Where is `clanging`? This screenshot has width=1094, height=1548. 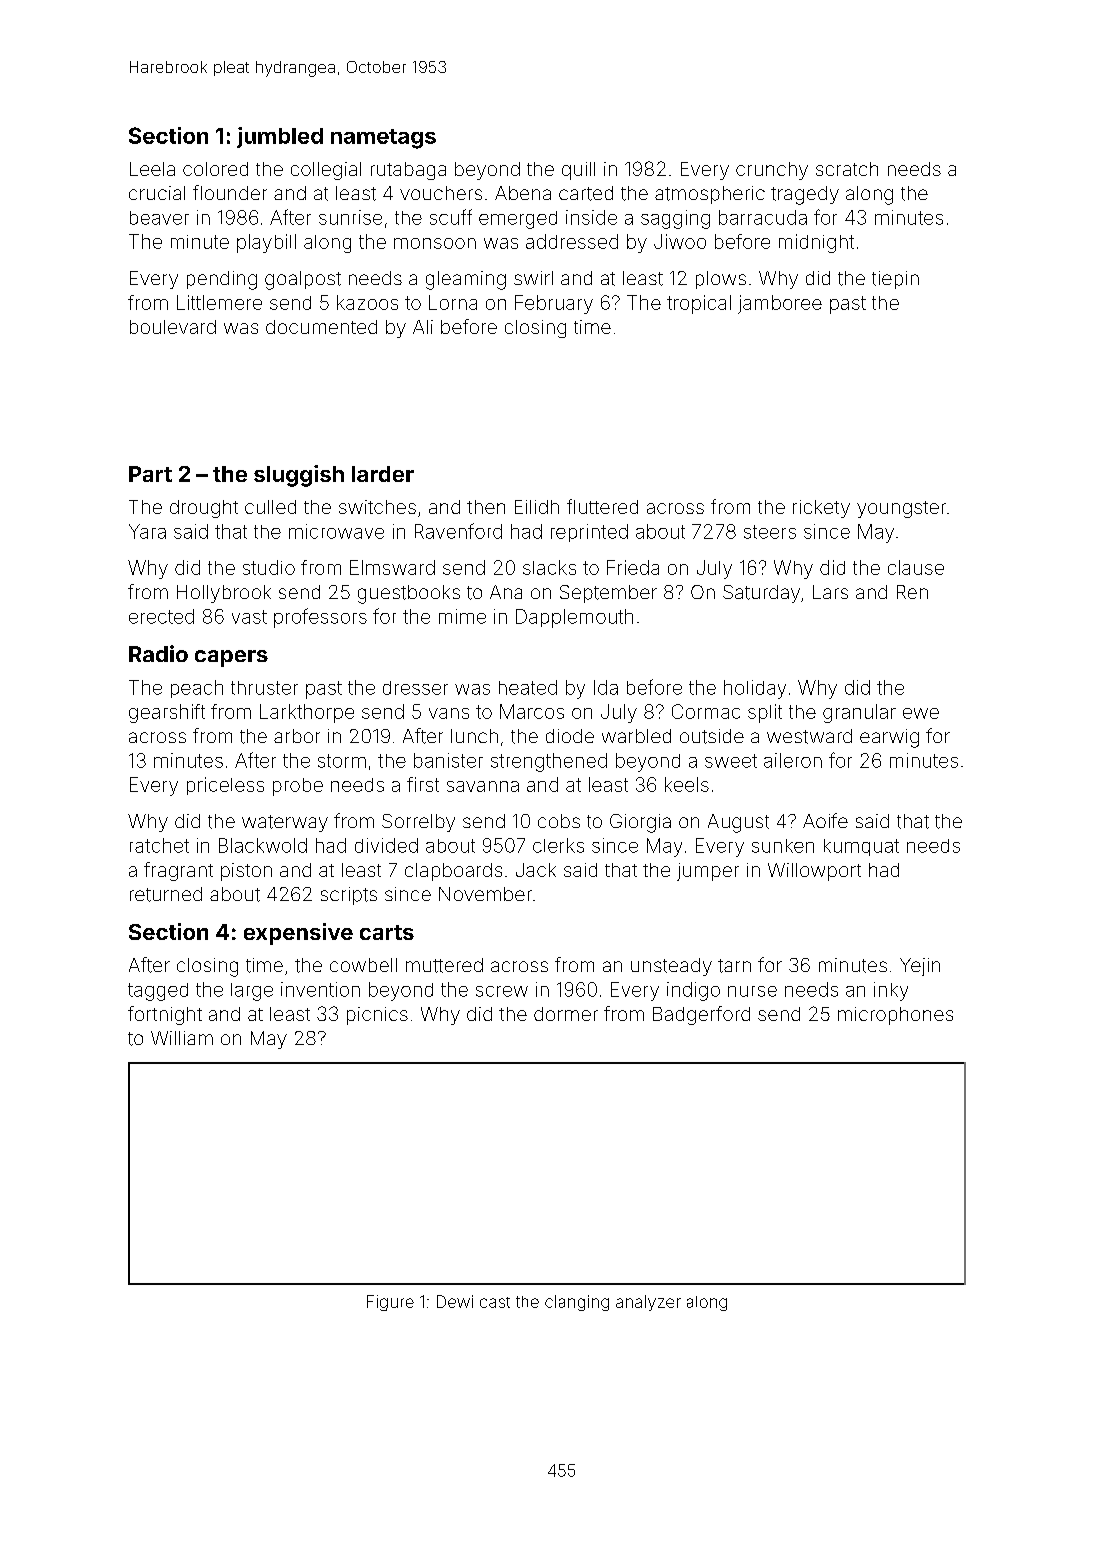
clanging is located at coordinates (577, 1303).
